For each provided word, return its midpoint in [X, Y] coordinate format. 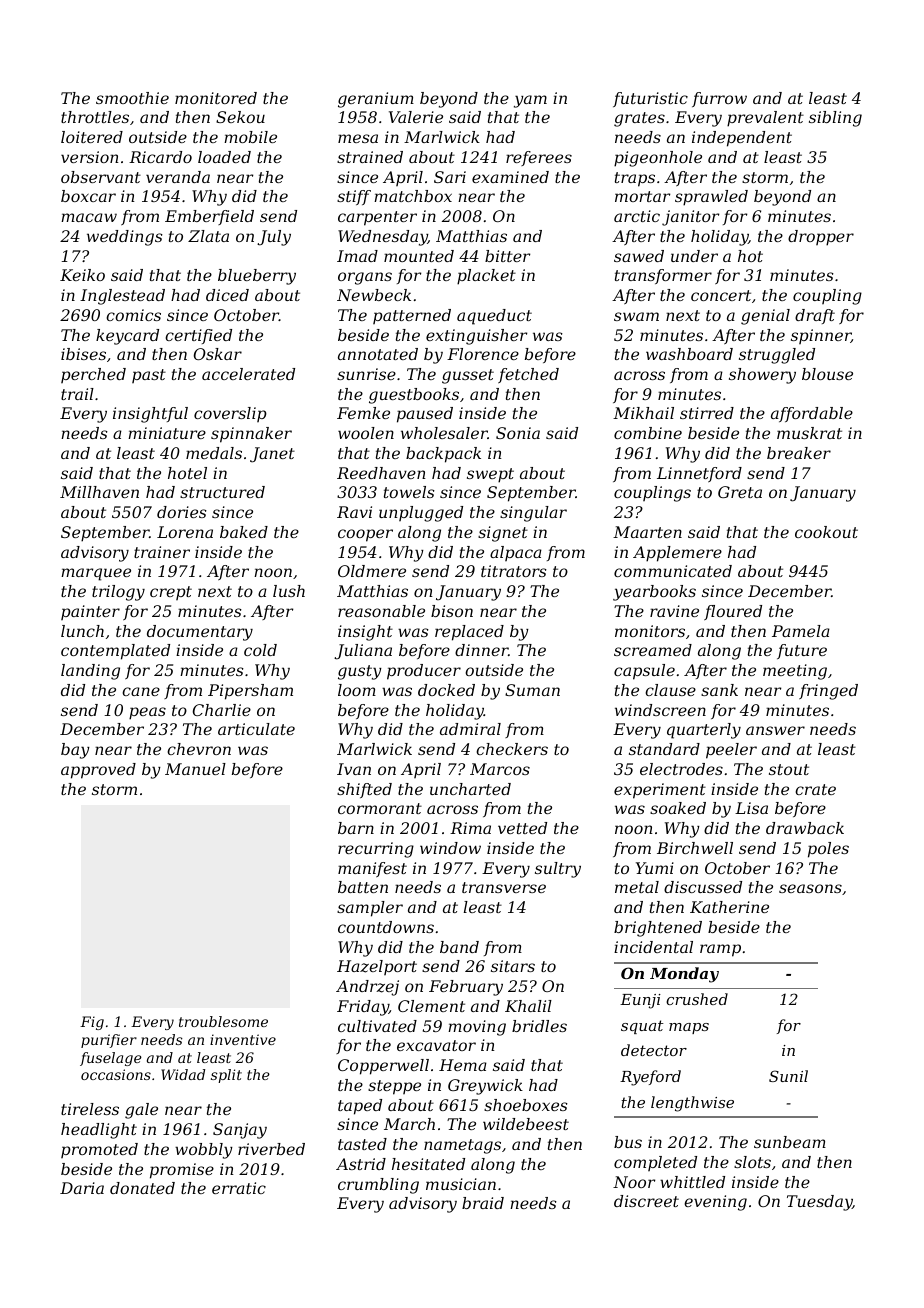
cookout [826, 532]
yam [530, 101]
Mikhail [643, 413]
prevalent [765, 119]
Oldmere [372, 571]
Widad [183, 1074]
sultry [558, 870]
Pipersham [250, 692]
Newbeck [374, 295]
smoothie [132, 98]
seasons [810, 888]
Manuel [195, 769]
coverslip [230, 414]
